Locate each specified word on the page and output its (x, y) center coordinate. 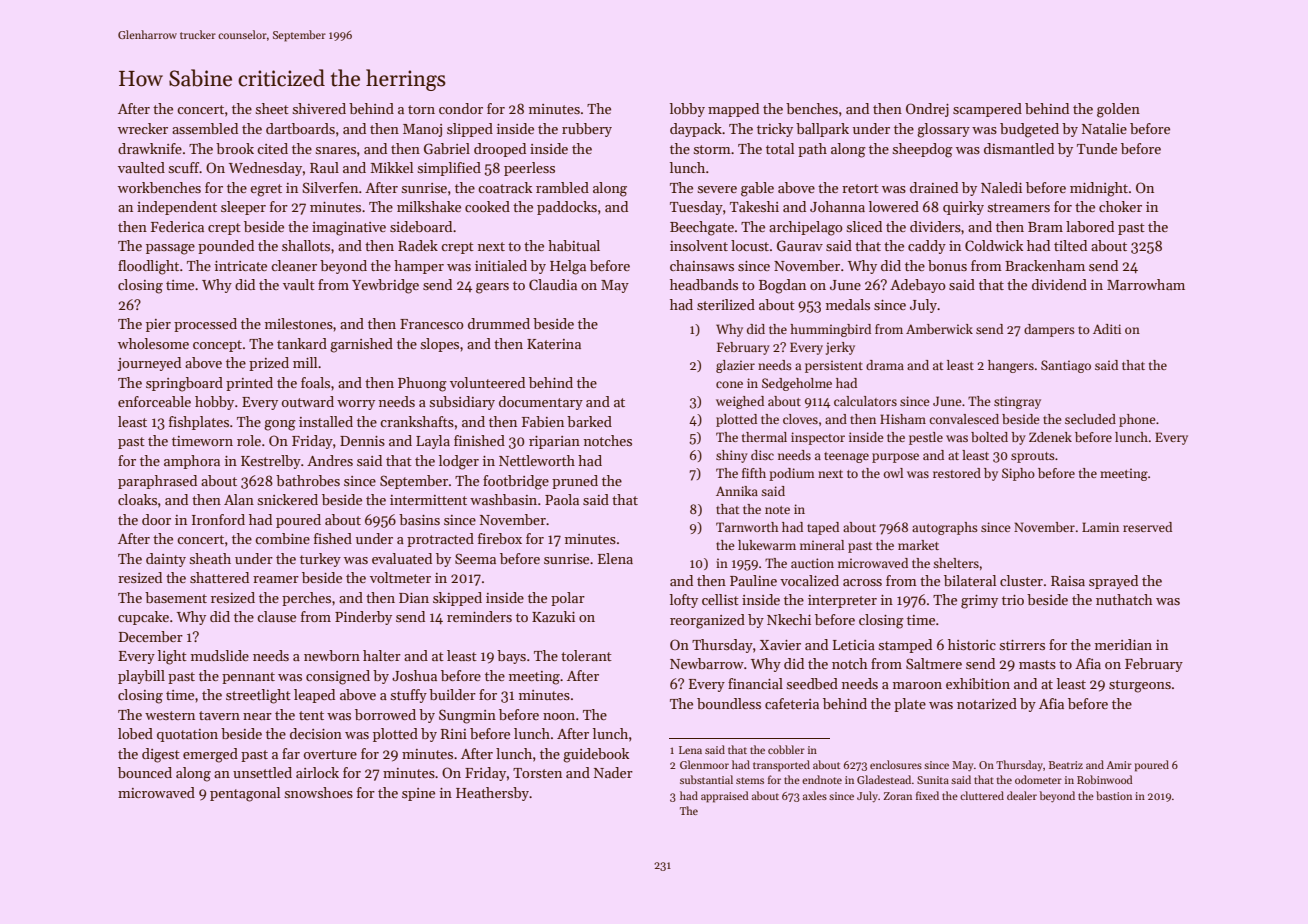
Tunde (1097, 148)
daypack (696, 130)
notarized (987, 703)
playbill (141, 677)
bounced (145, 772)
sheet (272, 108)
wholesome (153, 343)
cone (729, 384)
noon (559, 716)
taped (823, 528)
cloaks (137, 499)
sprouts (1033, 457)
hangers (1011, 366)
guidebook (596, 755)
